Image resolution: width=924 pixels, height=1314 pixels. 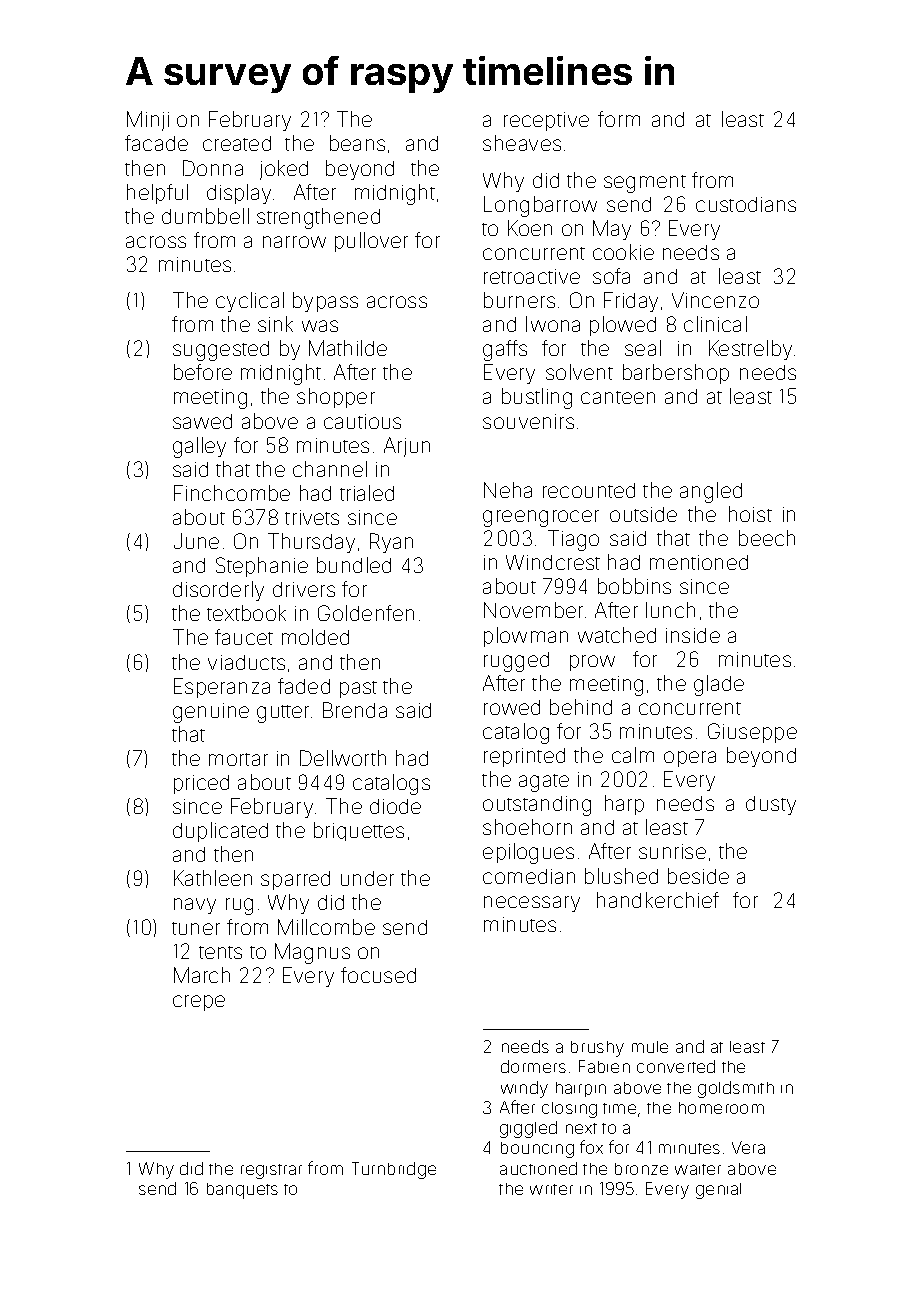 I want to click on June, so click(x=196, y=541).
